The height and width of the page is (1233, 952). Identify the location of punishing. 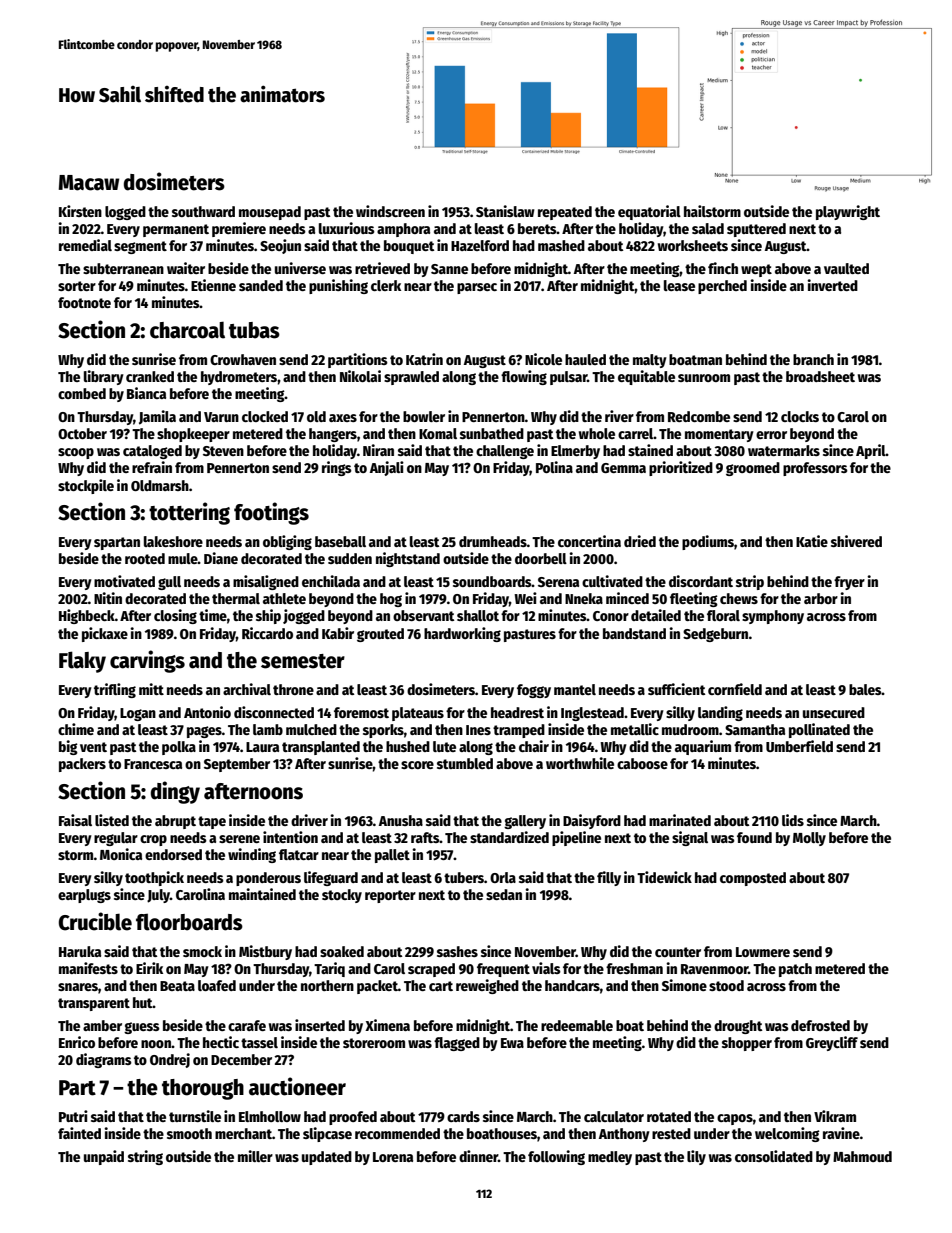
(338, 286).
